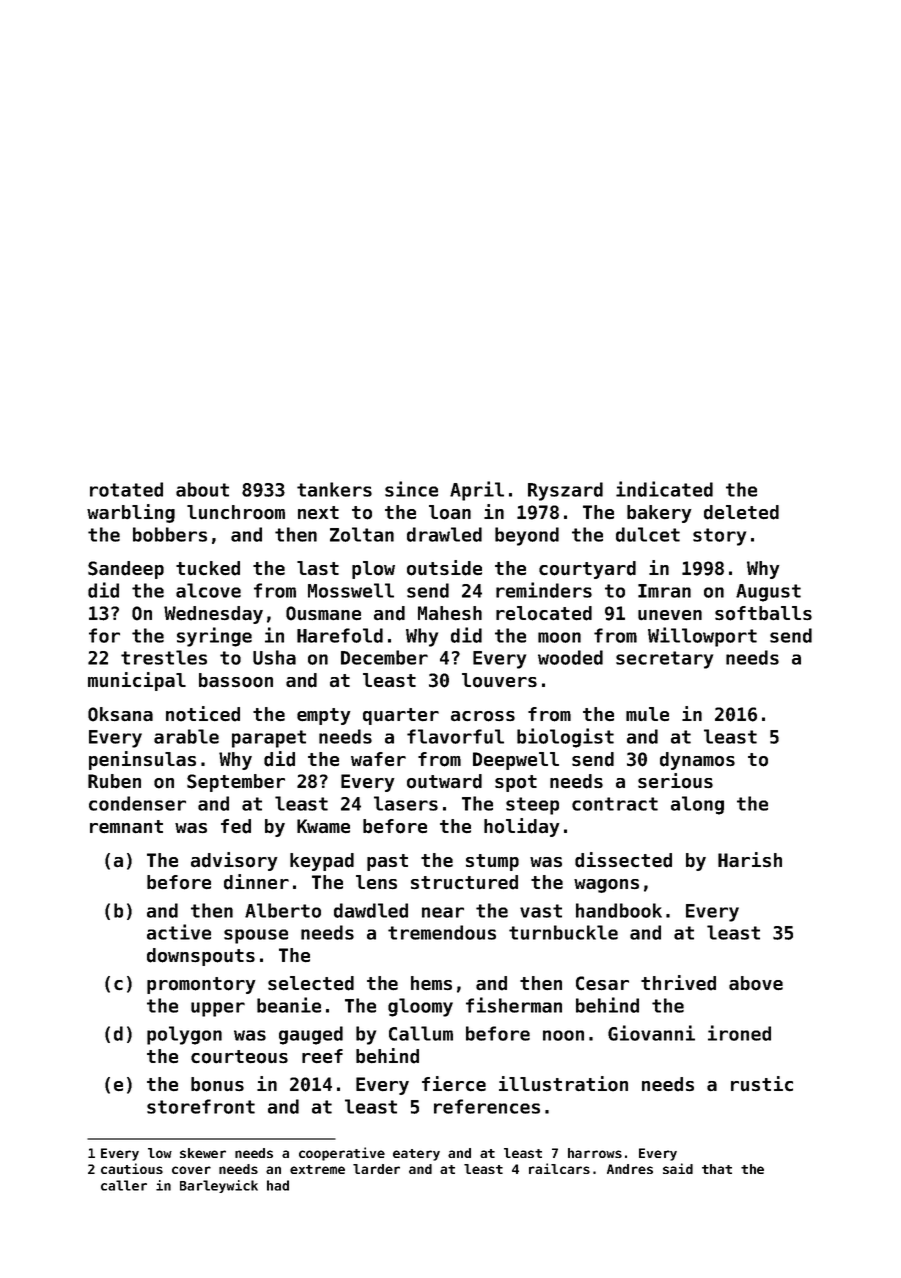  What do you see at coordinates (762, 1084) in the document?
I see `rustic` at bounding box center [762, 1084].
